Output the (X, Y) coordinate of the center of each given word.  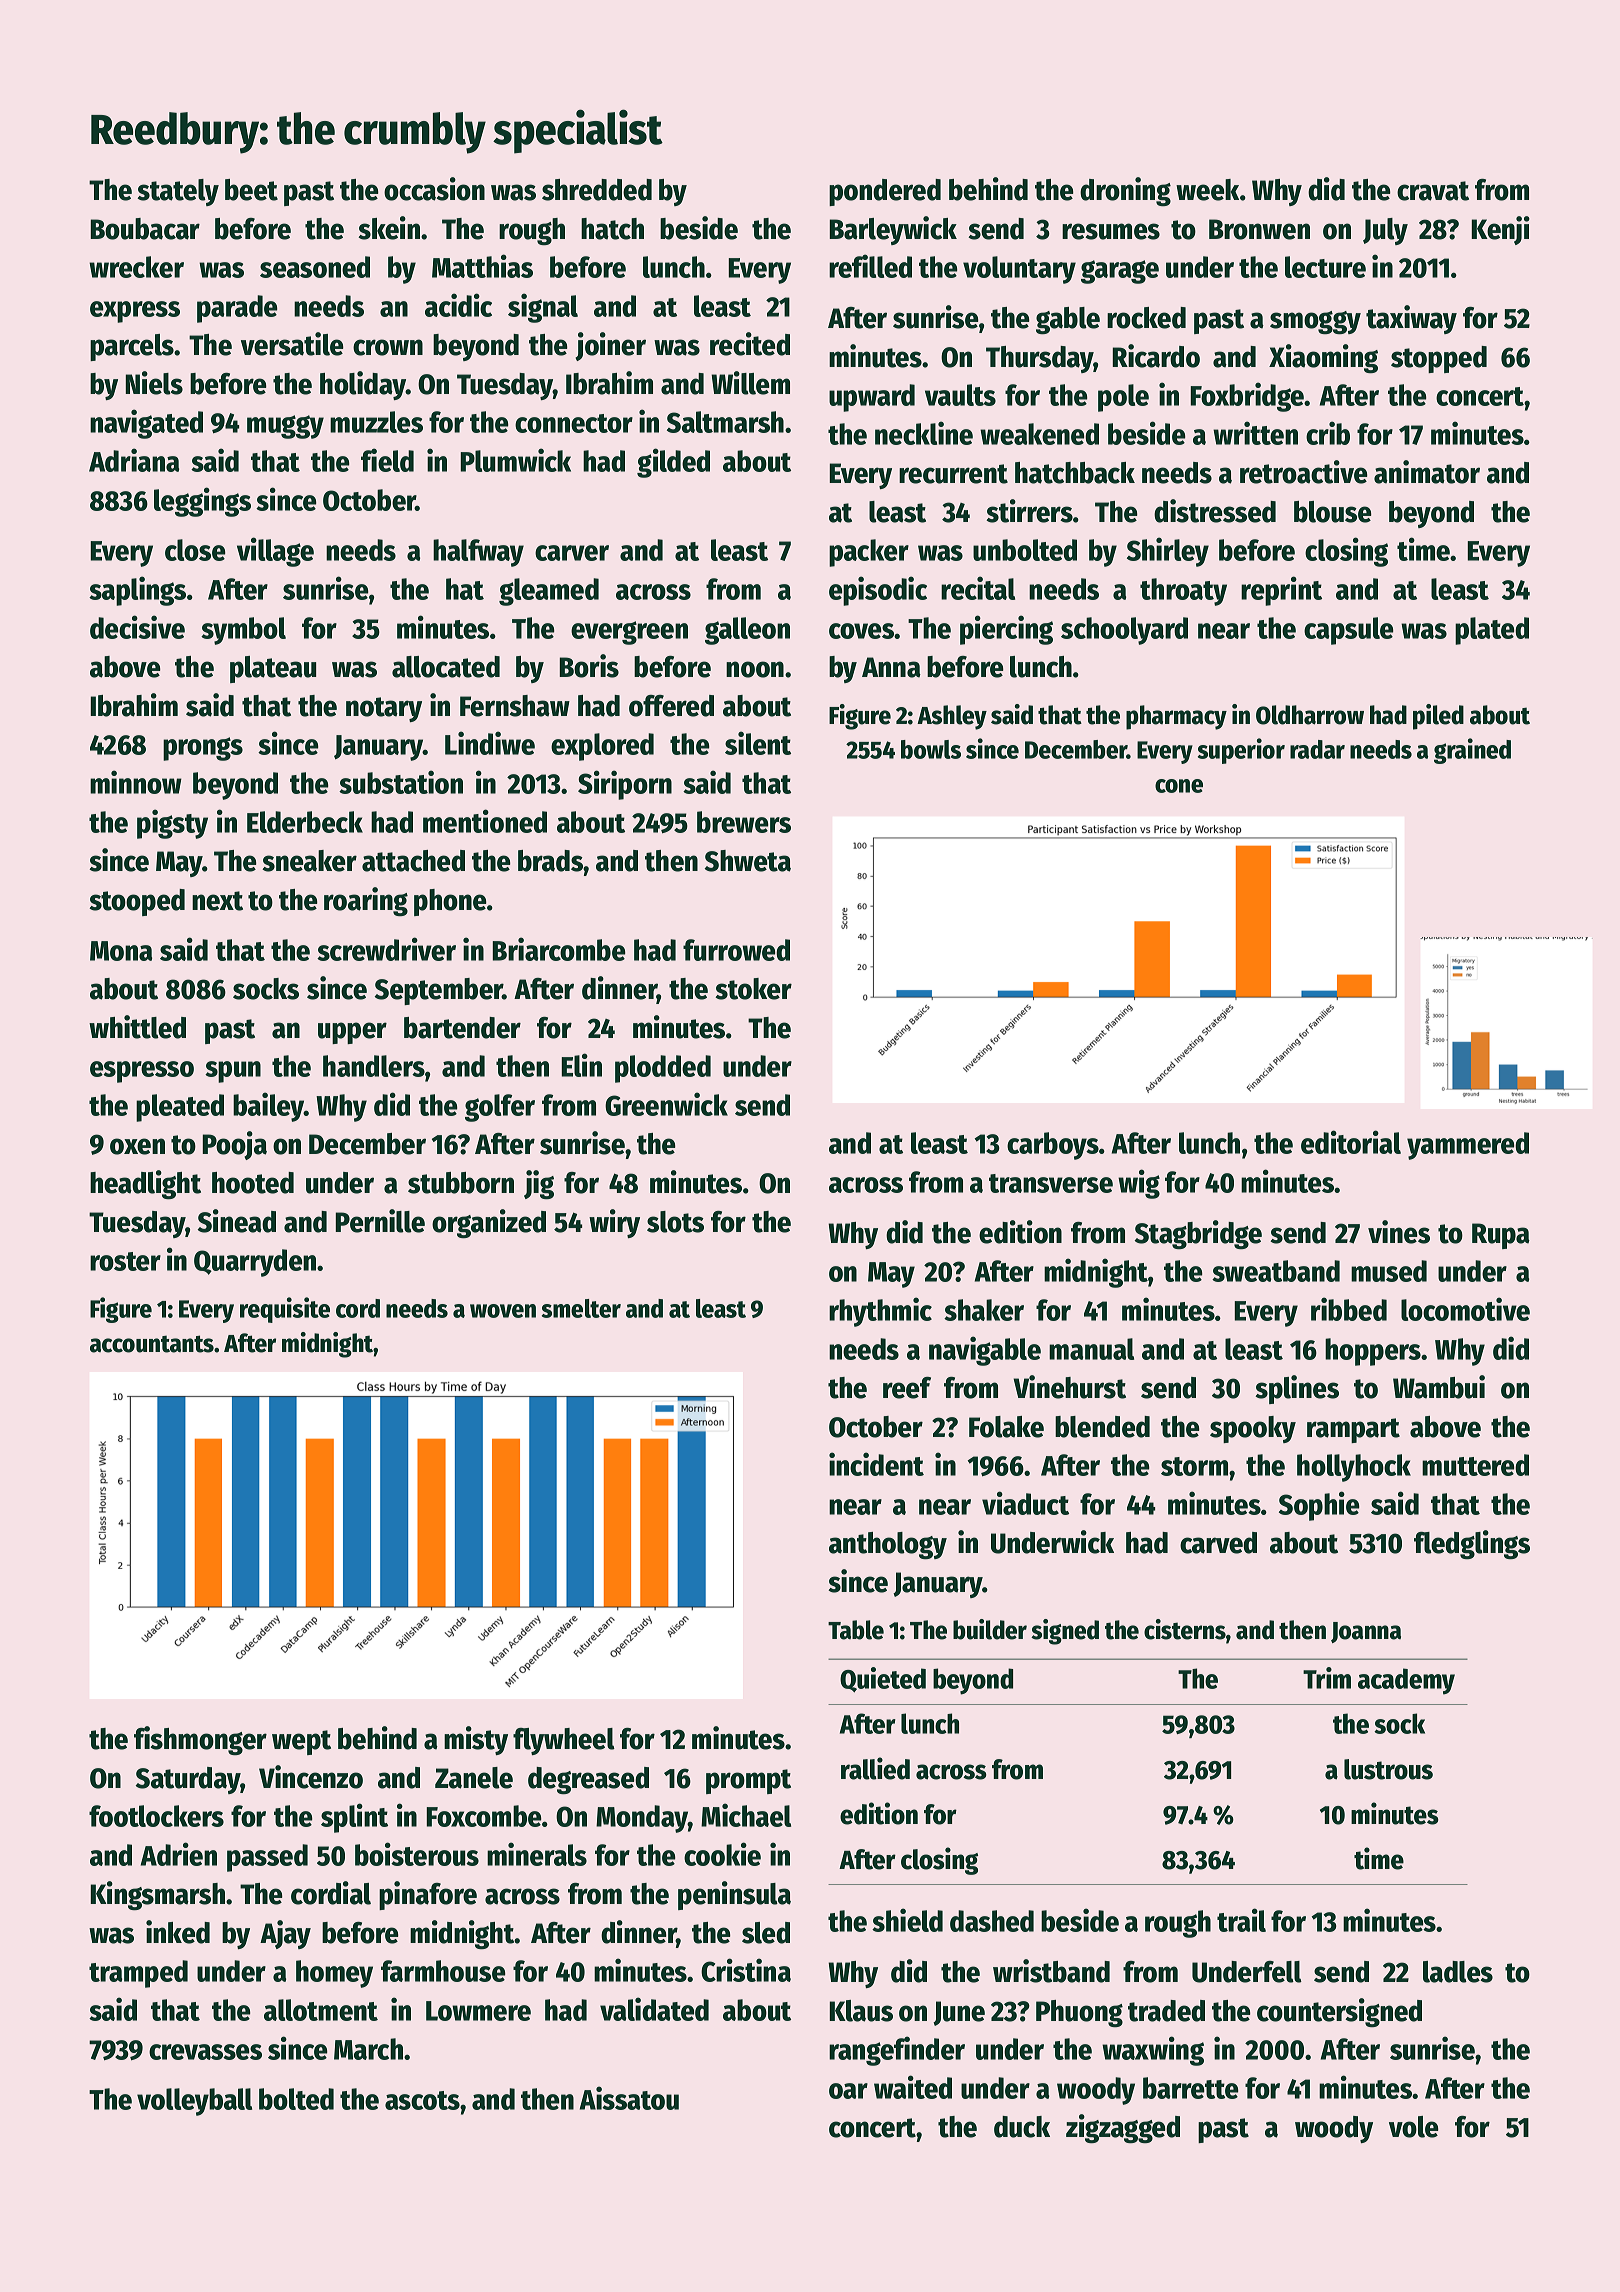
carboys (1053, 1146)
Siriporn (625, 785)
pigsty (172, 824)
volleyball (194, 2102)
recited (750, 344)
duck (1022, 2127)
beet (251, 190)
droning (1125, 191)
